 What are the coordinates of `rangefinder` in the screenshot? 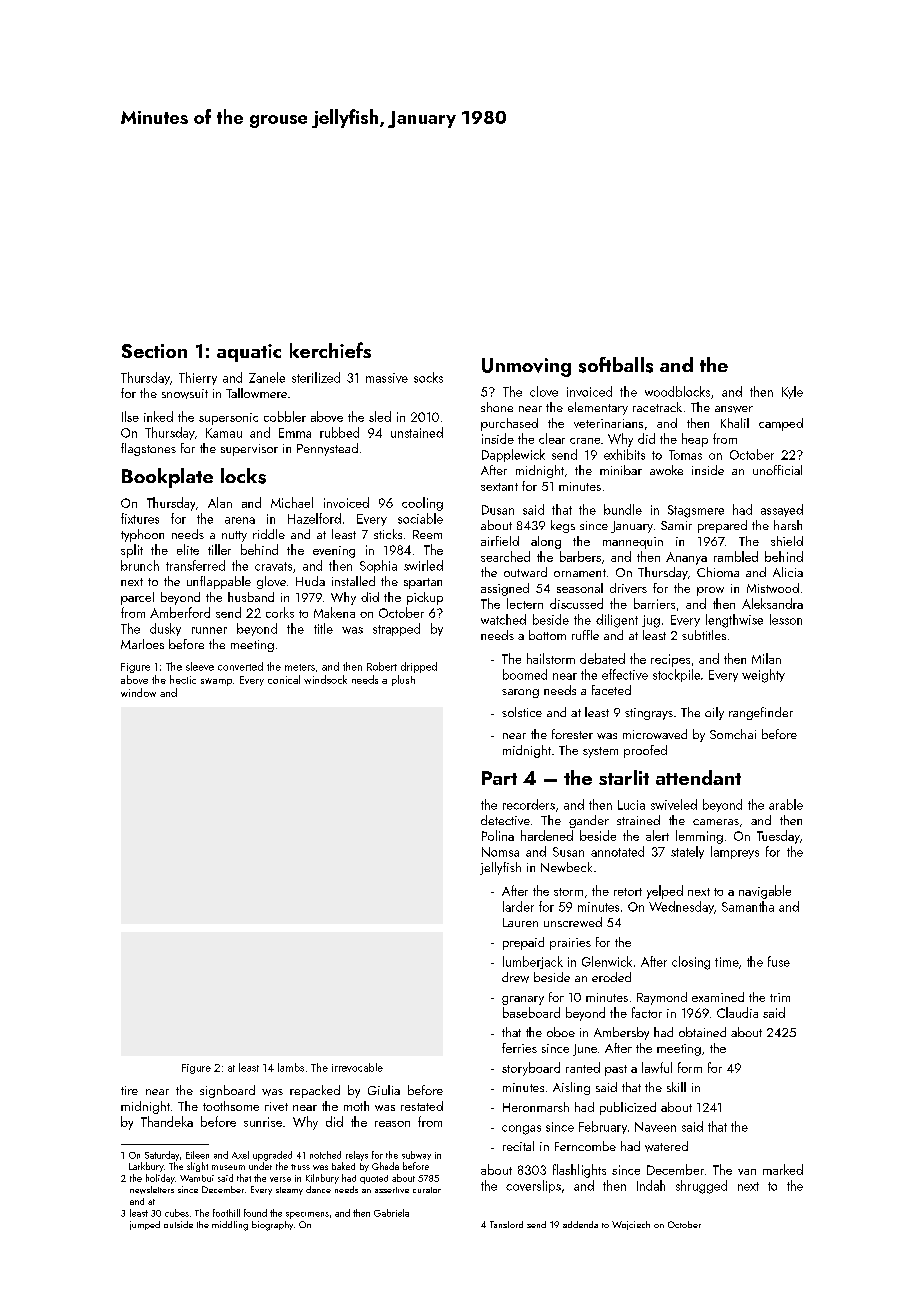 It's located at (761, 713).
